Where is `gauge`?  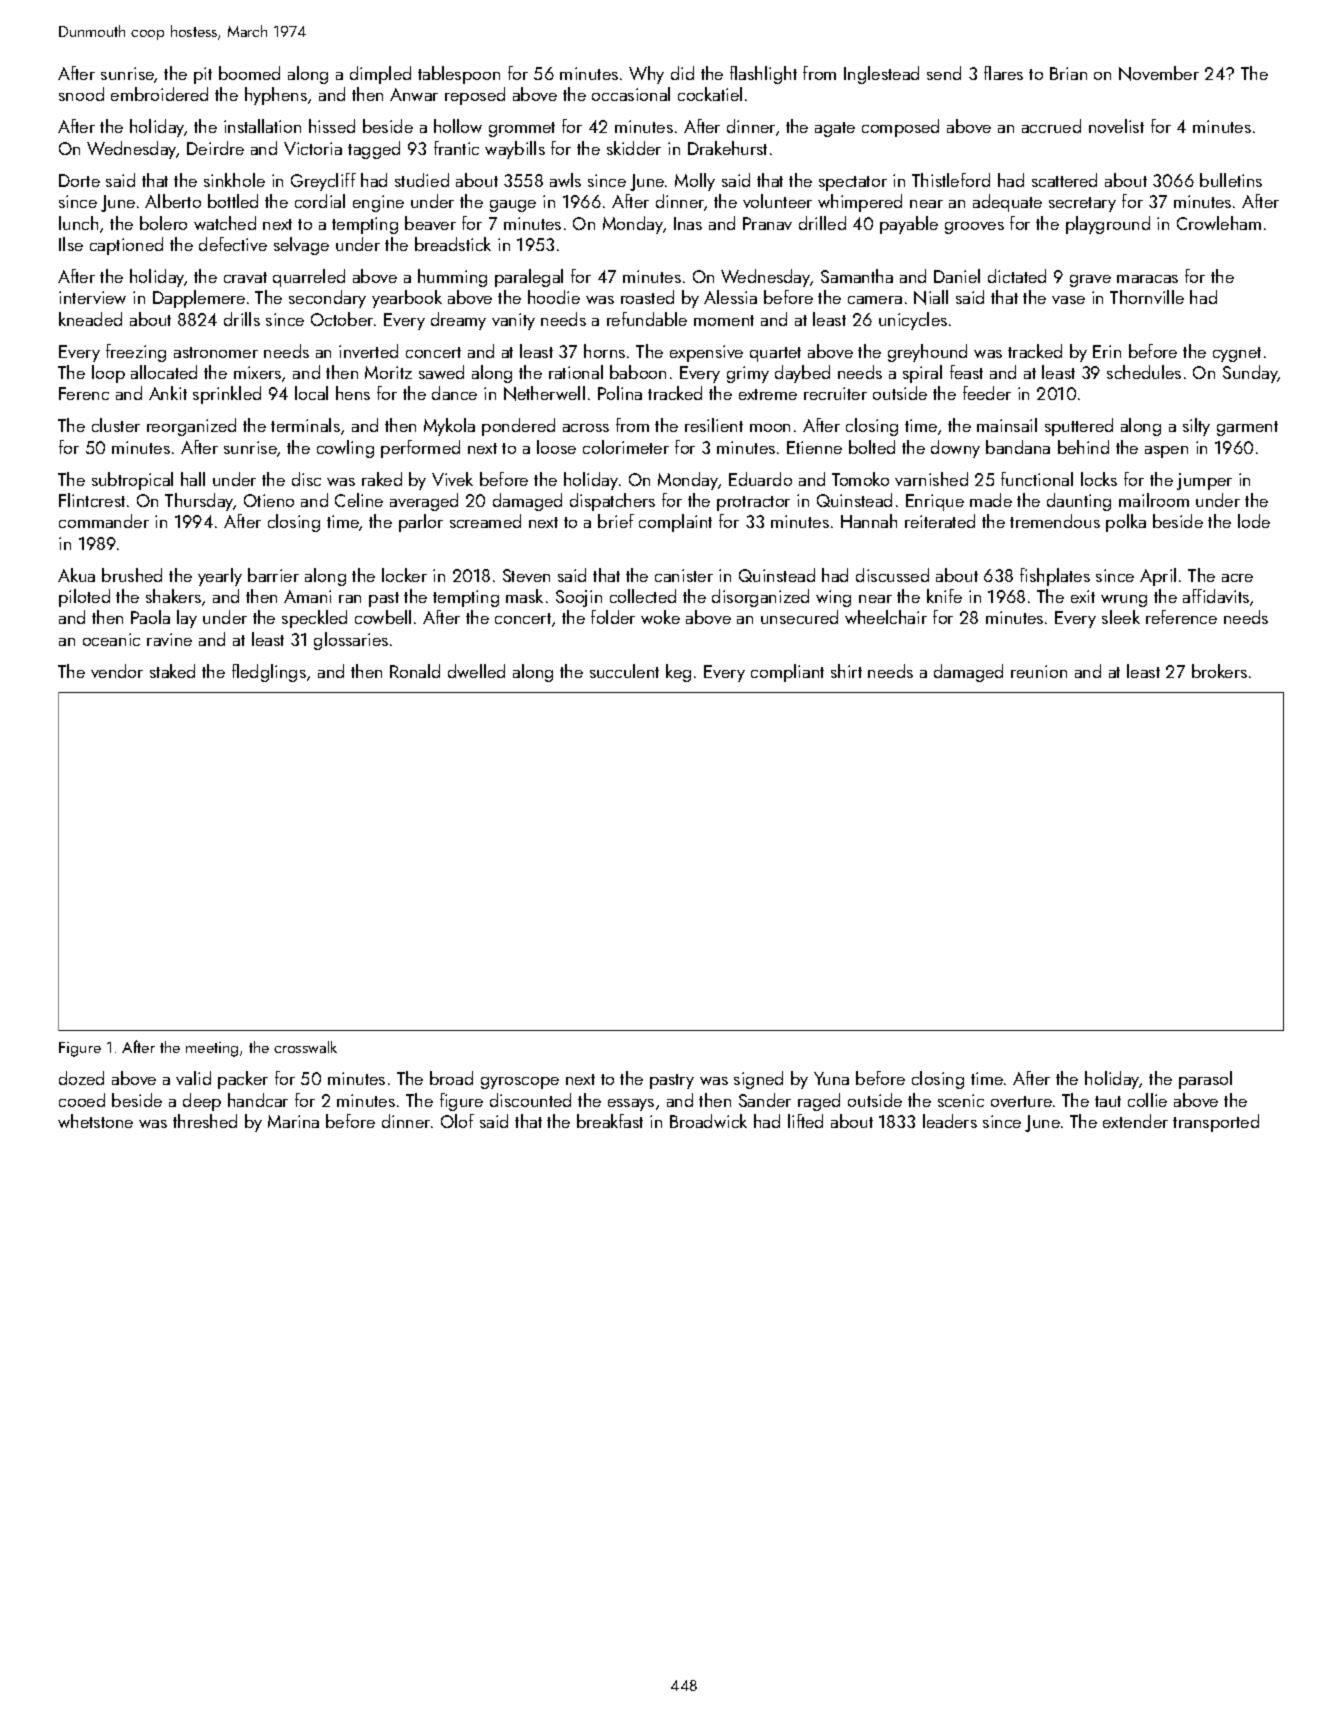 gauge is located at coordinates (513, 206).
